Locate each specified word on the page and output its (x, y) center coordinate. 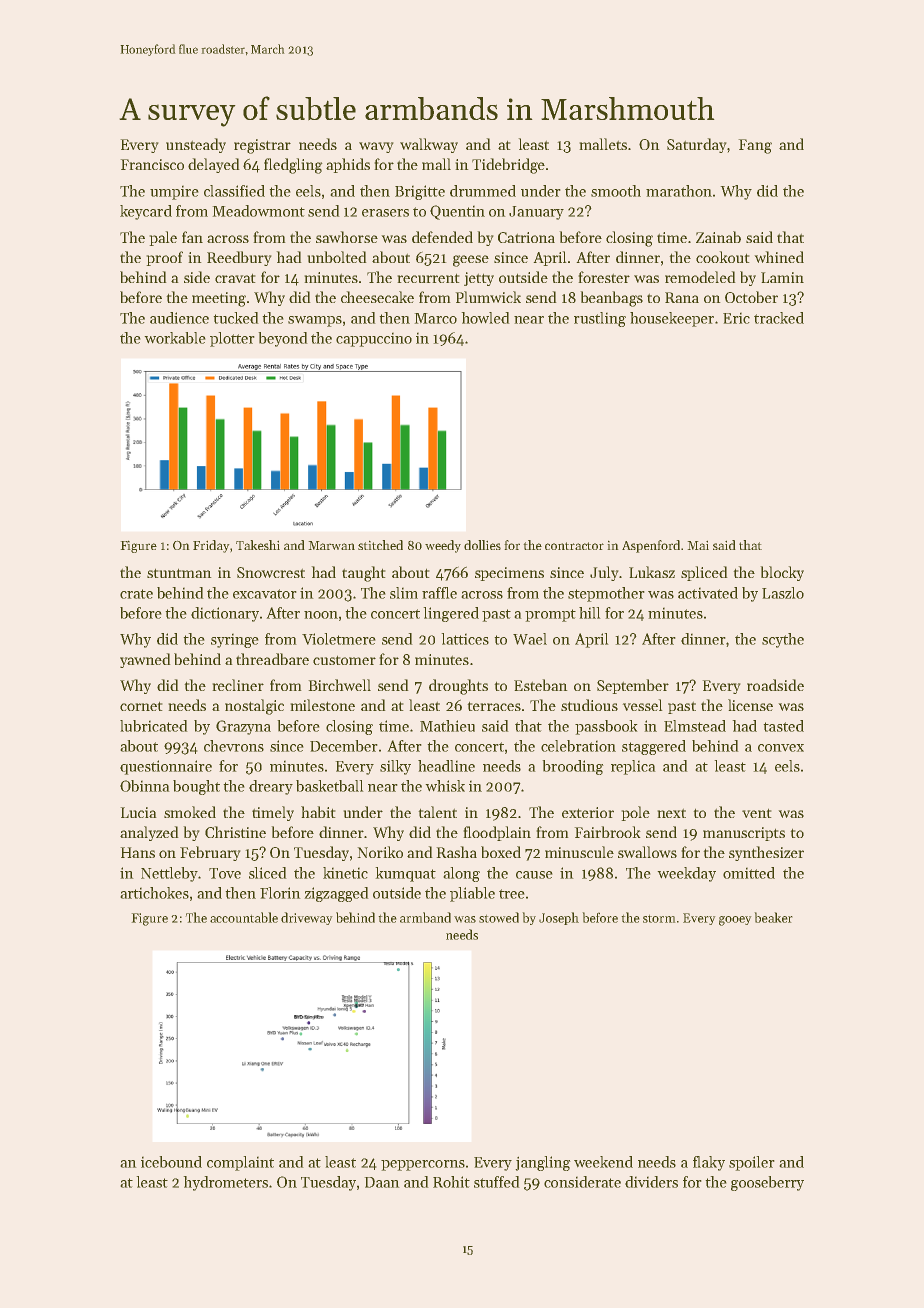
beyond (283, 339)
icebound (171, 1162)
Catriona (526, 237)
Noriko (380, 852)
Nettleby (169, 874)
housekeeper (672, 319)
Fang (755, 146)
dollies (482, 545)
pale (163, 238)
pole (635, 813)
